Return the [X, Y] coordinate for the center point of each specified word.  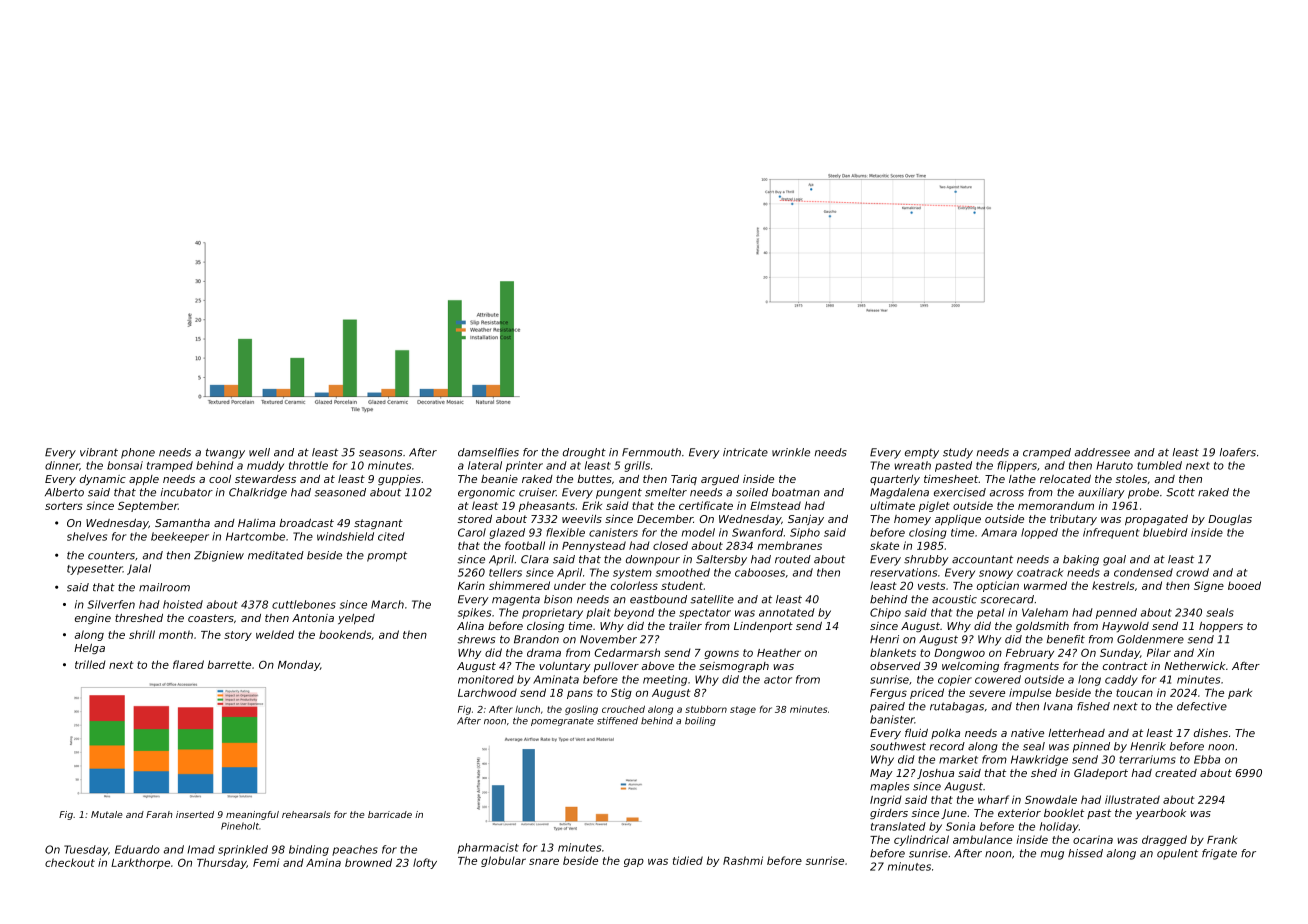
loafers [1238, 452]
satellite [712, 599]
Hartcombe [255, 536]
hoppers [1221, 627]
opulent [1177, 854]
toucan [1134, 693]
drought [584, 453]
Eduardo [137, 849]
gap [634, 862]
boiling [700, 721]
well [259, 452]
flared [188, 664]
